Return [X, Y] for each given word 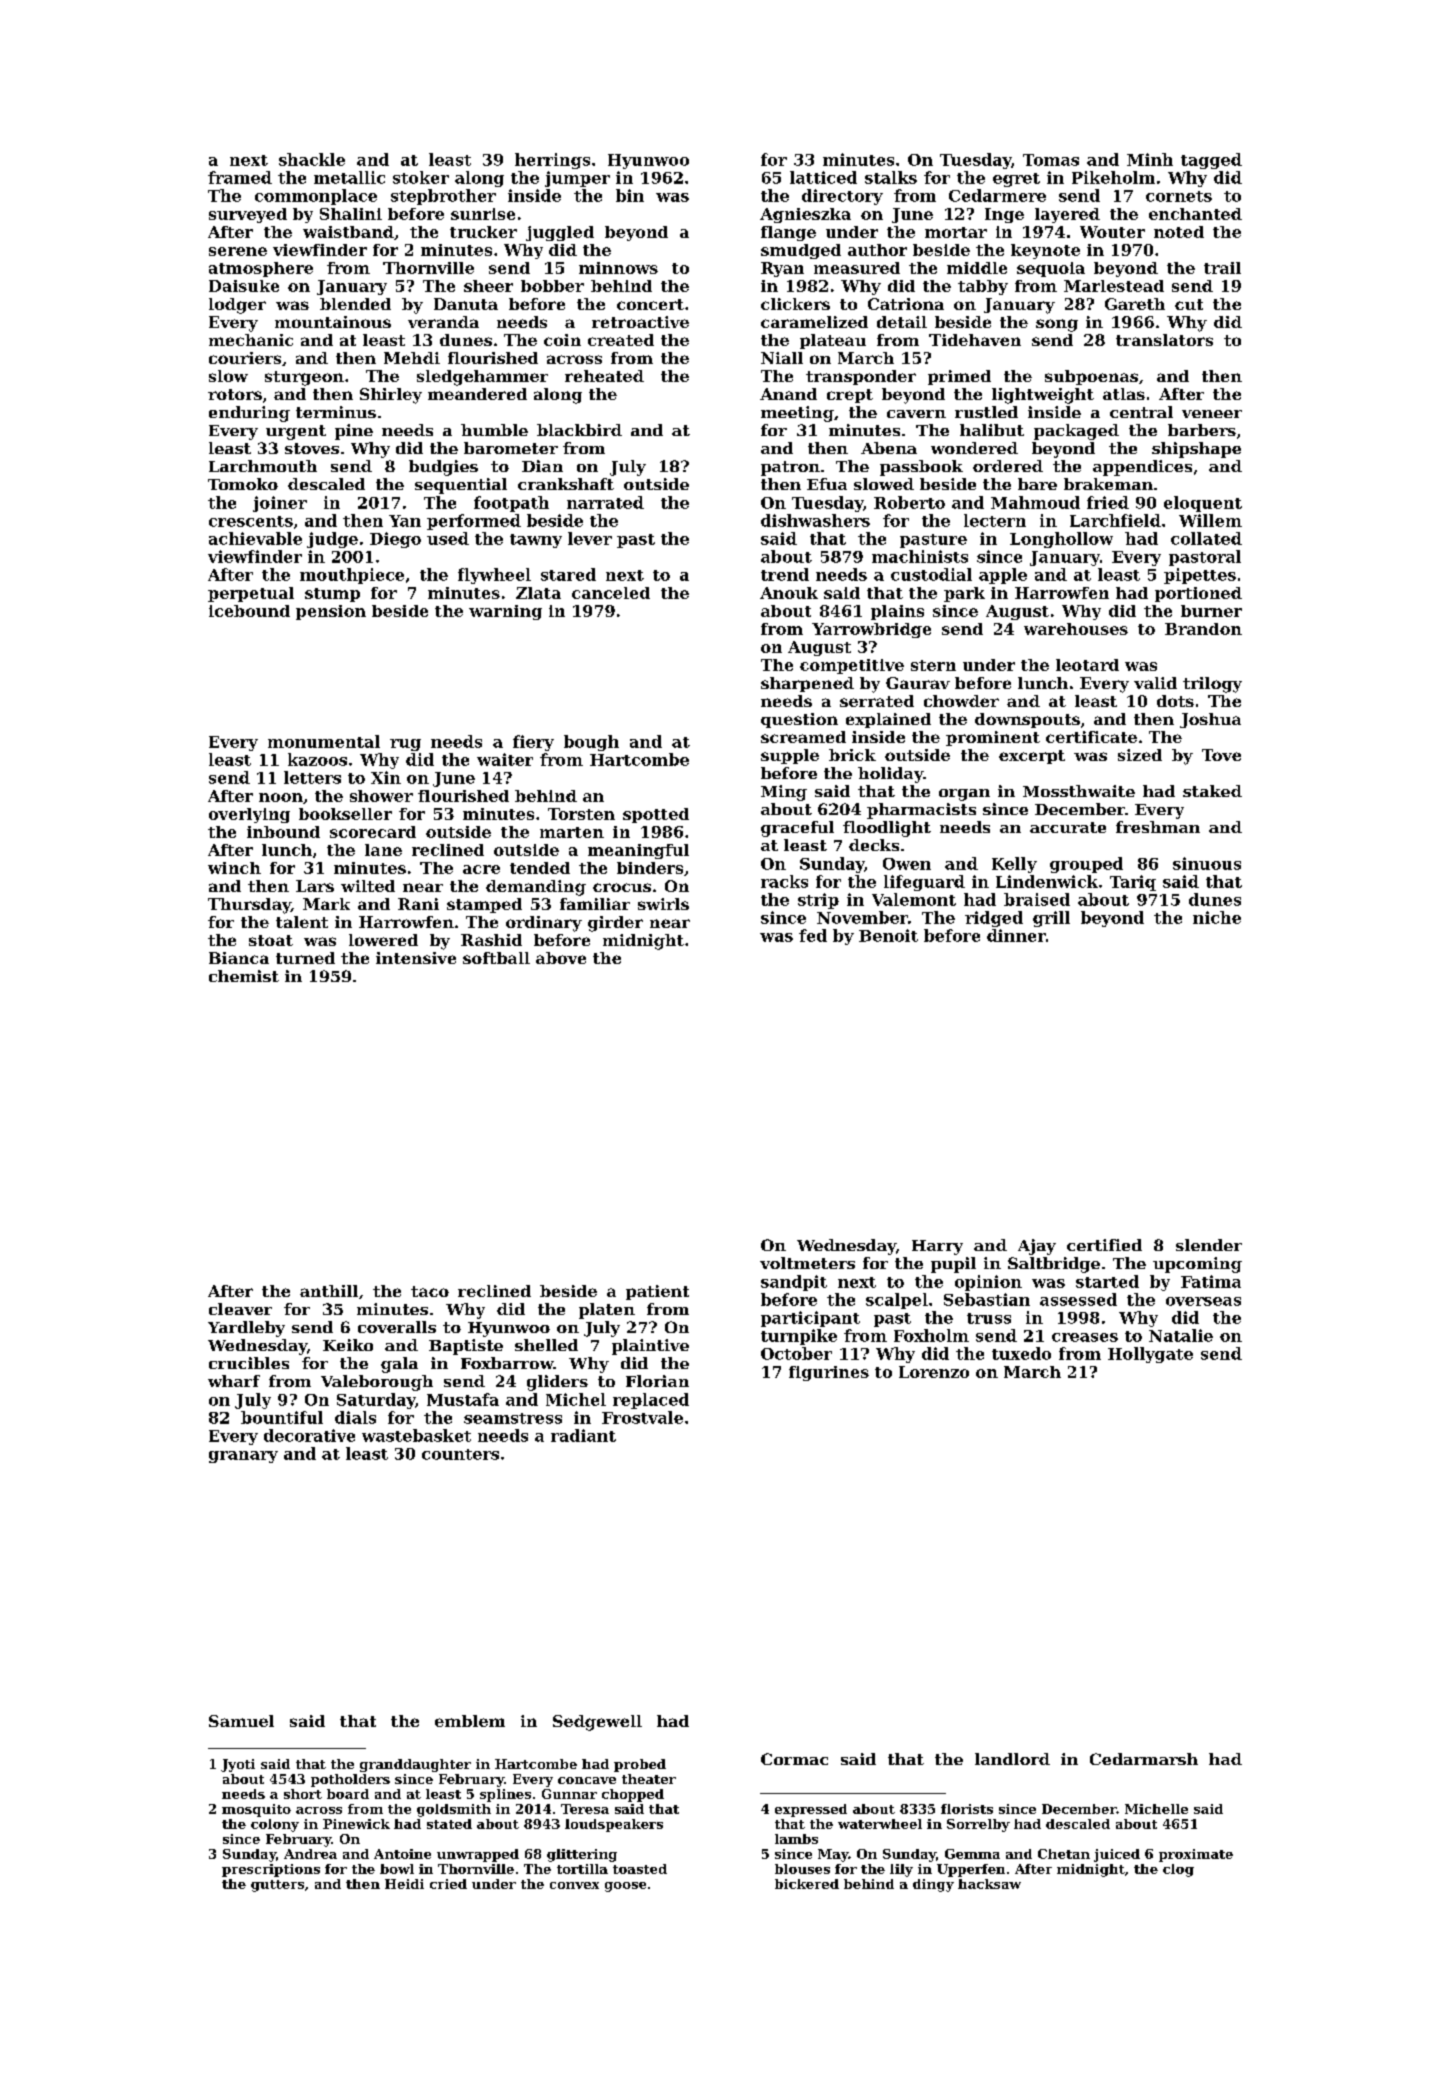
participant [810, 1319]
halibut [992, 430]
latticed [823, 177]
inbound [283, 832]
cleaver [240, 1309]
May [833, 1855]
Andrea [310, 1854]
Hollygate [1150, 1355]
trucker [483, 232]
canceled [611, 593]
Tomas [1051, 160]
